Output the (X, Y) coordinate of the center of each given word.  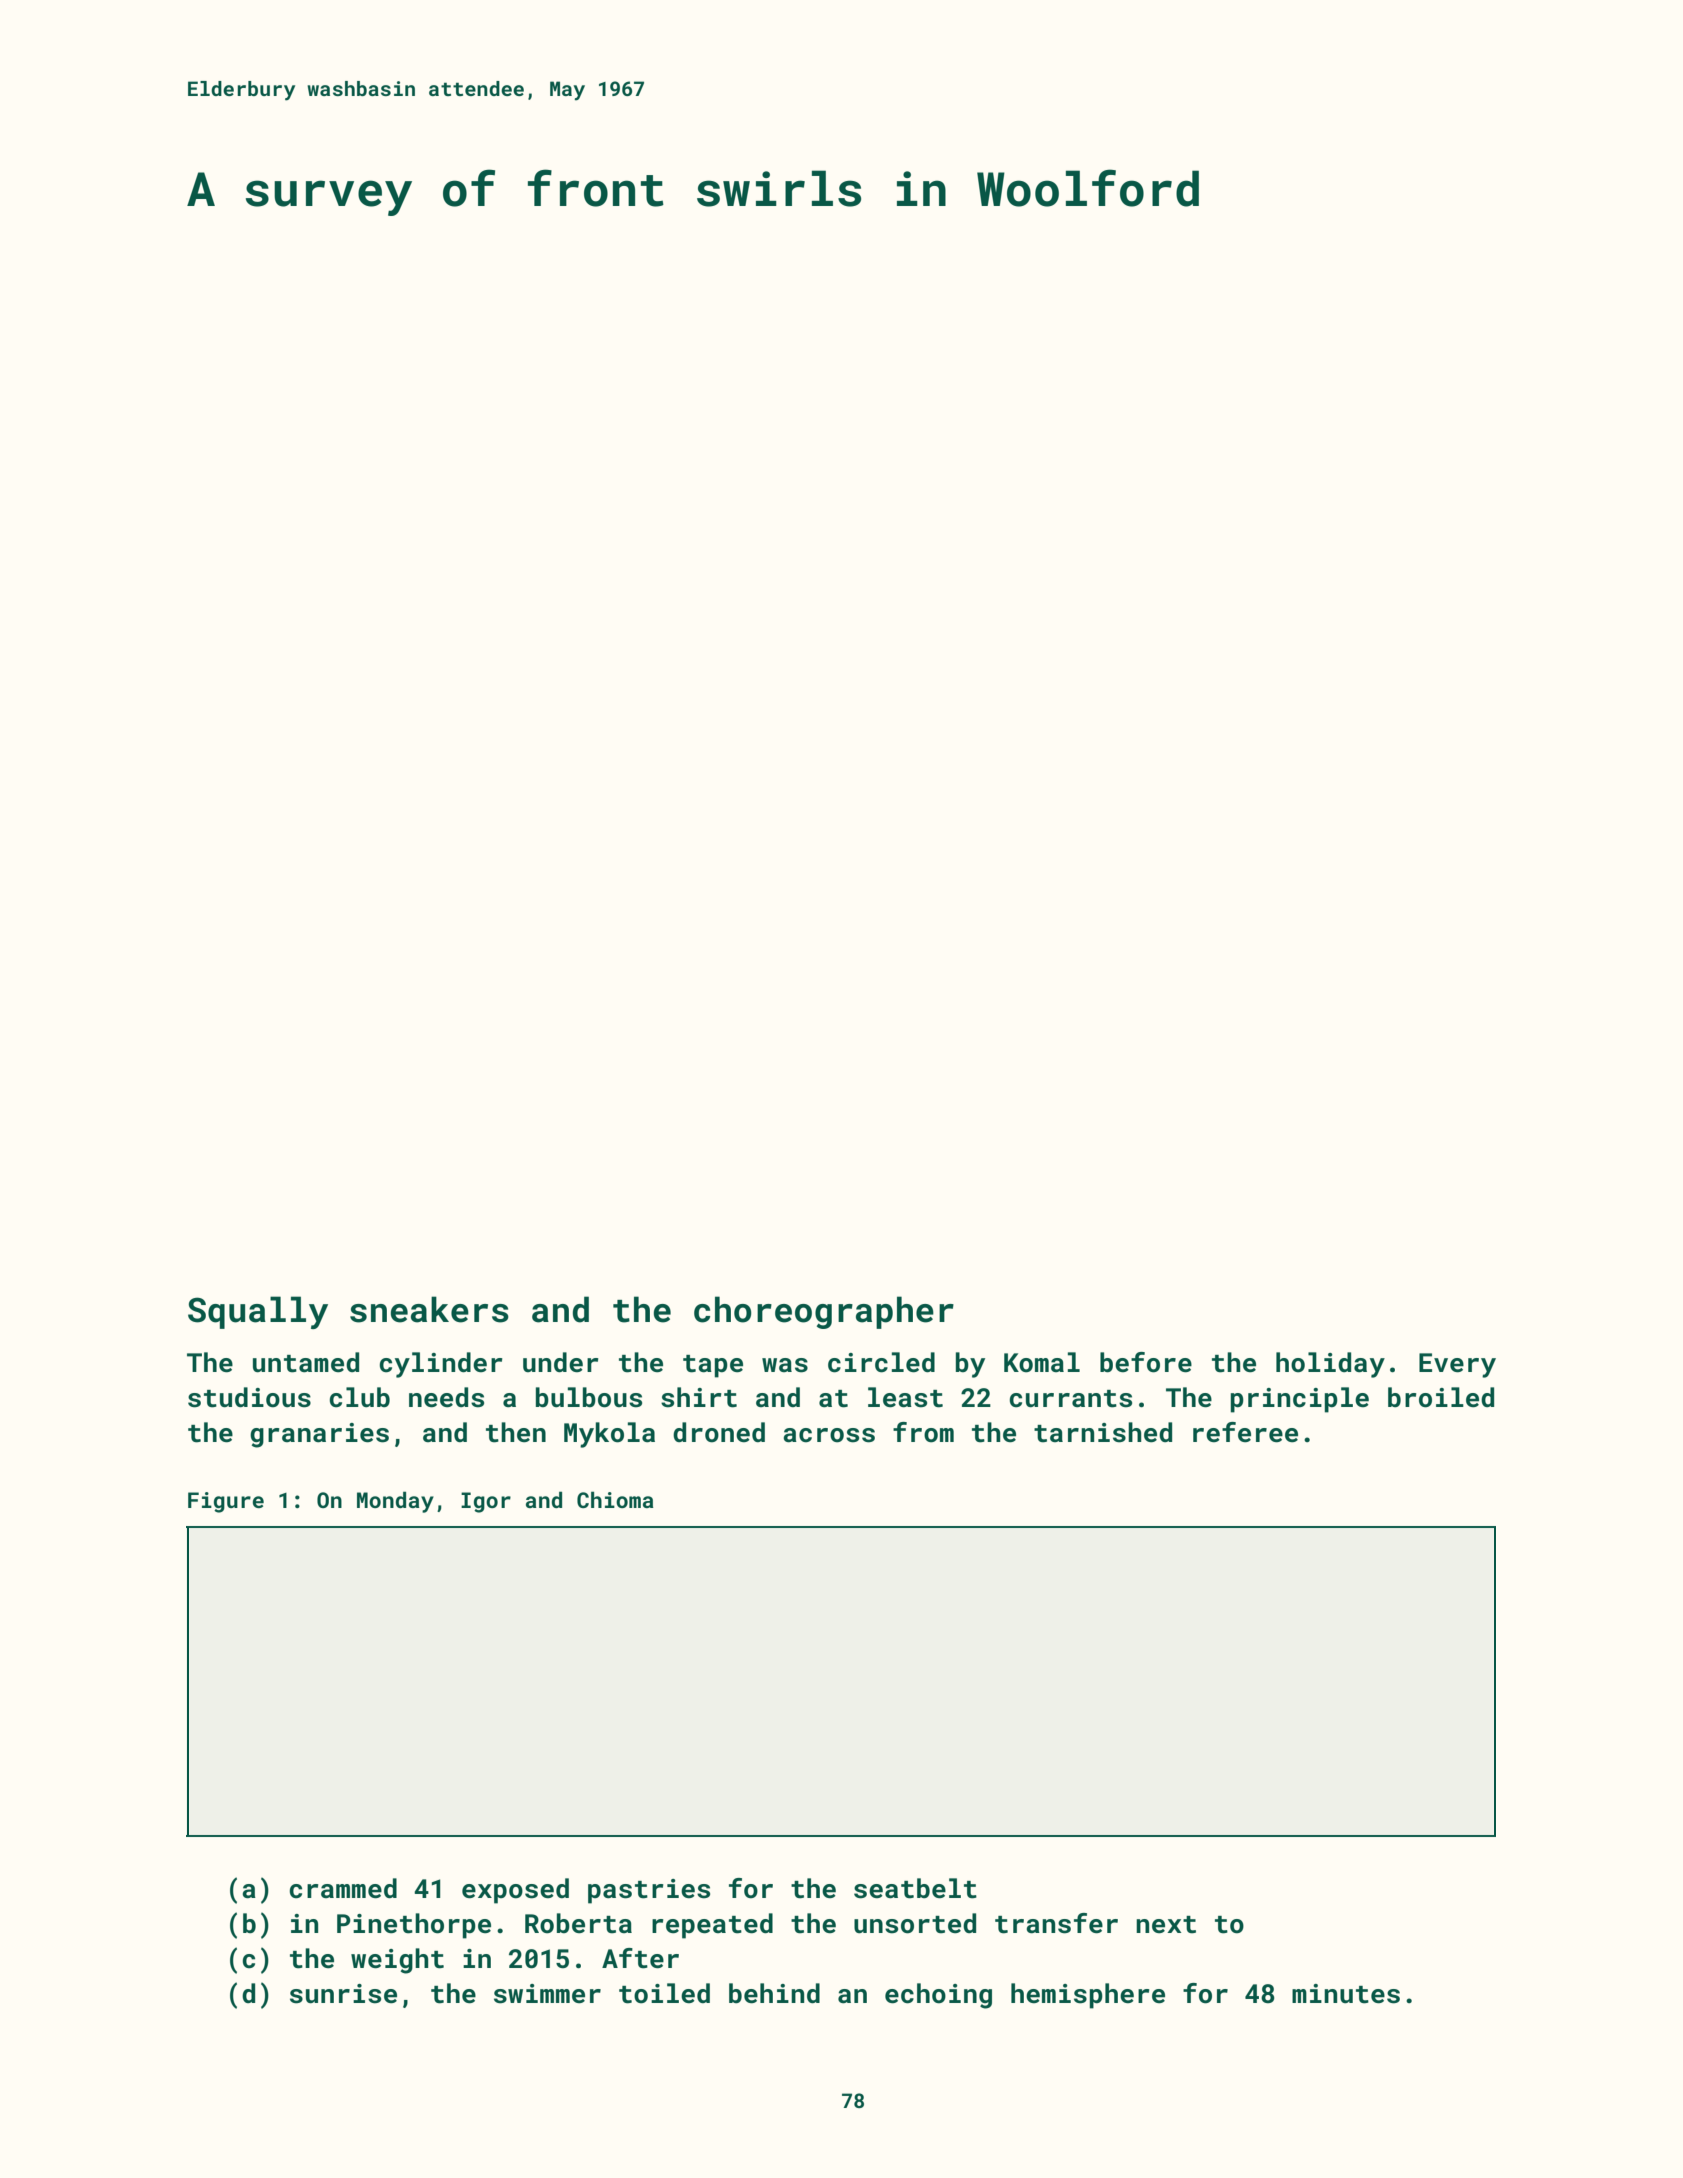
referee (1245, 1432)
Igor (486, 1502)
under (561, 1362)
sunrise (343, 1994)
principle (1299, 1400)
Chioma (615, 1499)
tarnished (1103, 1432)
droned (719, 1432)
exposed (515, 1891)
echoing (938, 1996)
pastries (649, 1891)
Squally (258, 1312)
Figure (226, 1502)
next (1166, 1925)
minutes (1346, 1994)
